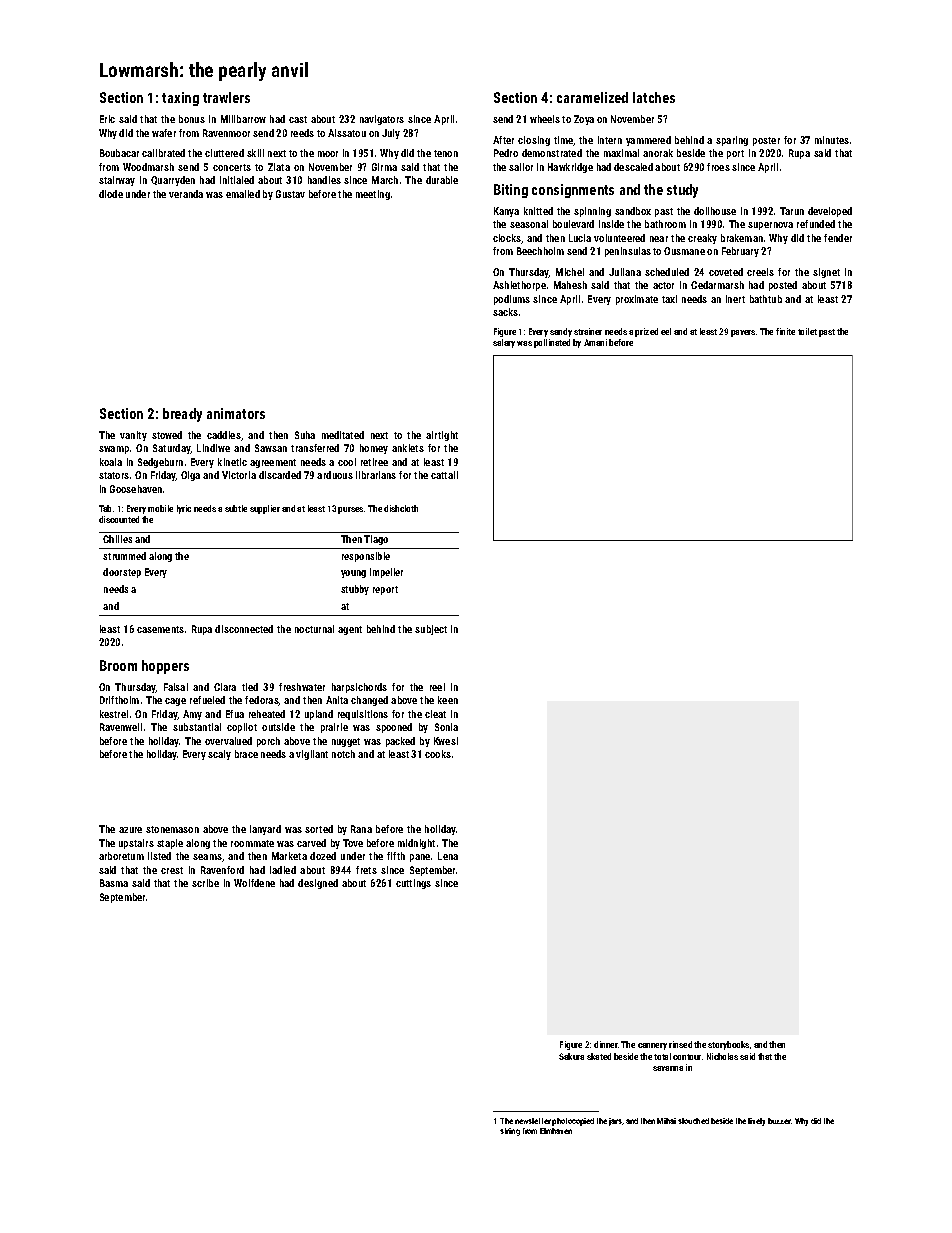 This image has width=952, height=1233. Describe the element at coordinates (373, 195) in the image. I see `meeting` at that location.
